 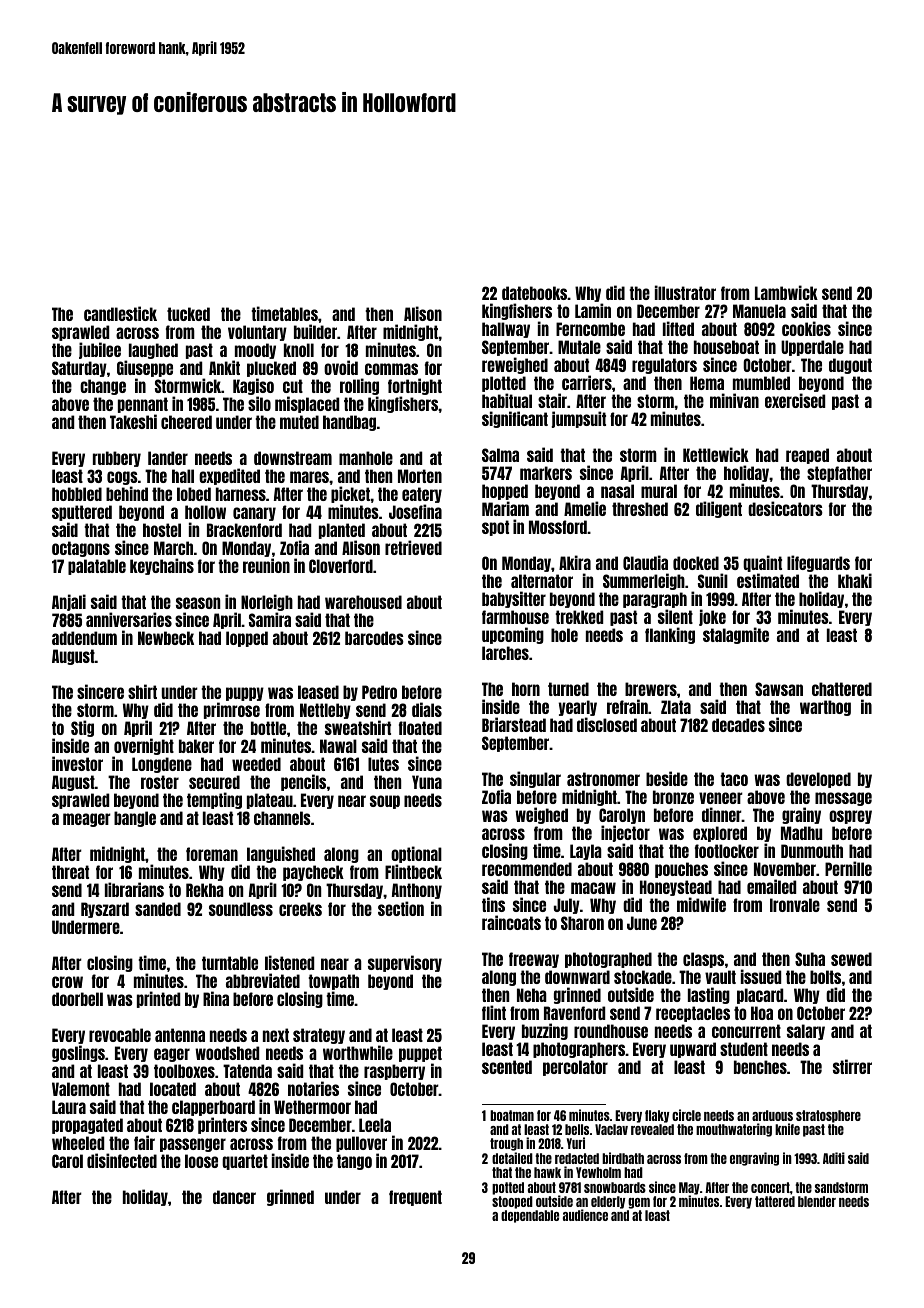 What do you see at coordinates (234, 1197) in the screenshot?
I see `dancer` at bounding box center [234, 1197].
